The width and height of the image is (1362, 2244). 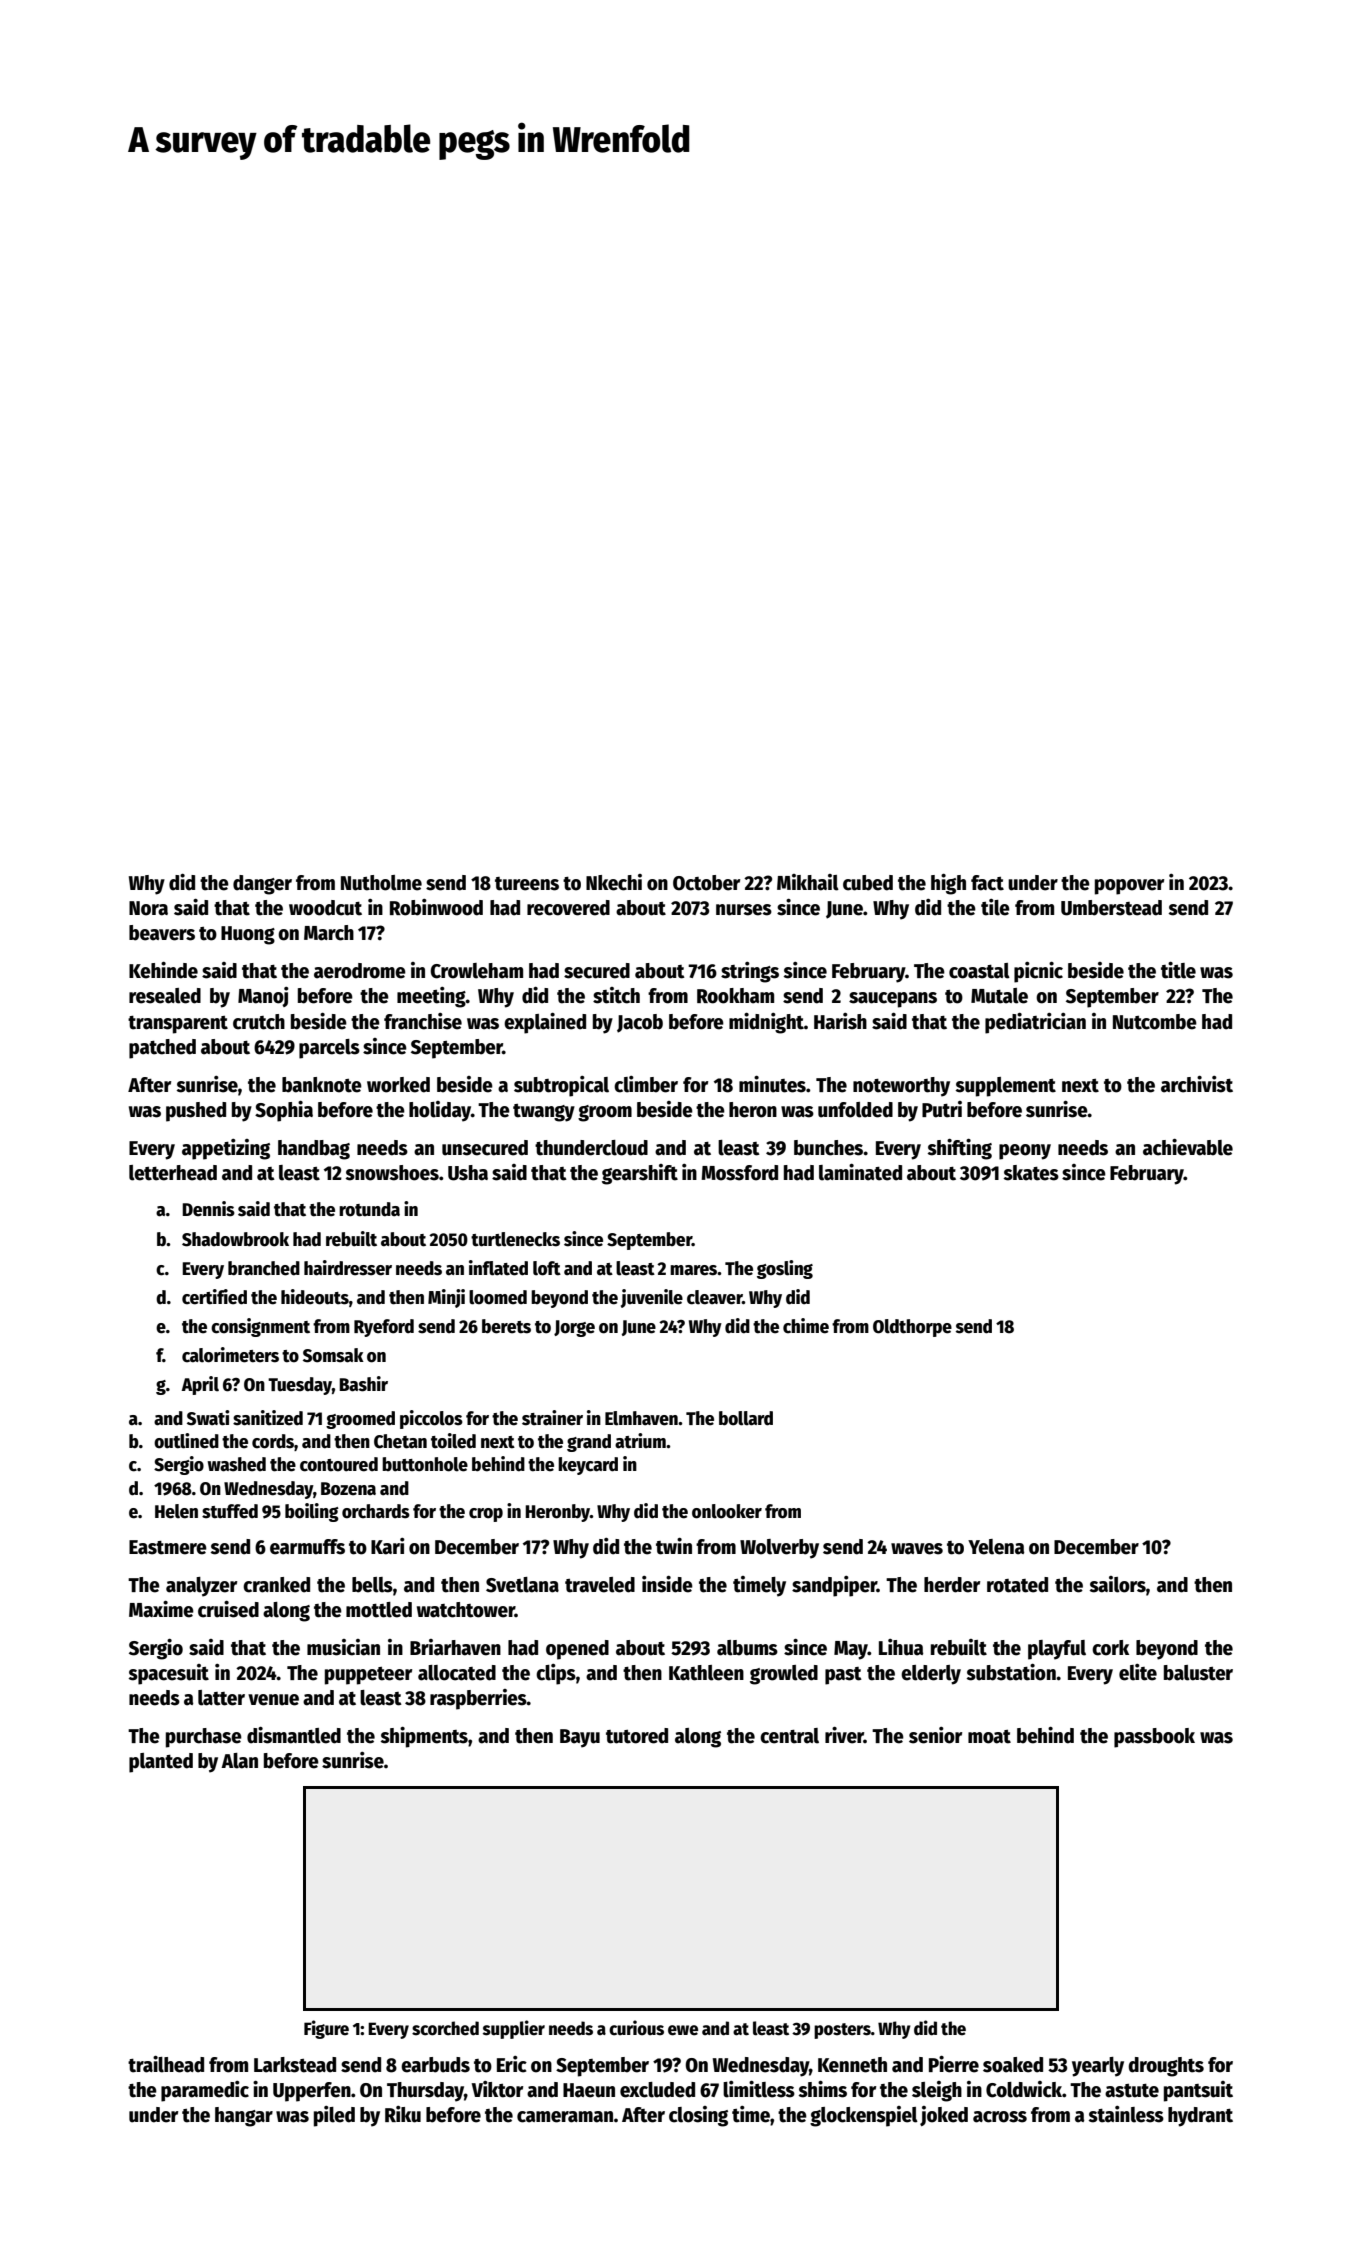 What do you see at coordinates (989, 1737) in the image?
I see `moat` at bounding box center [989, 1737].
